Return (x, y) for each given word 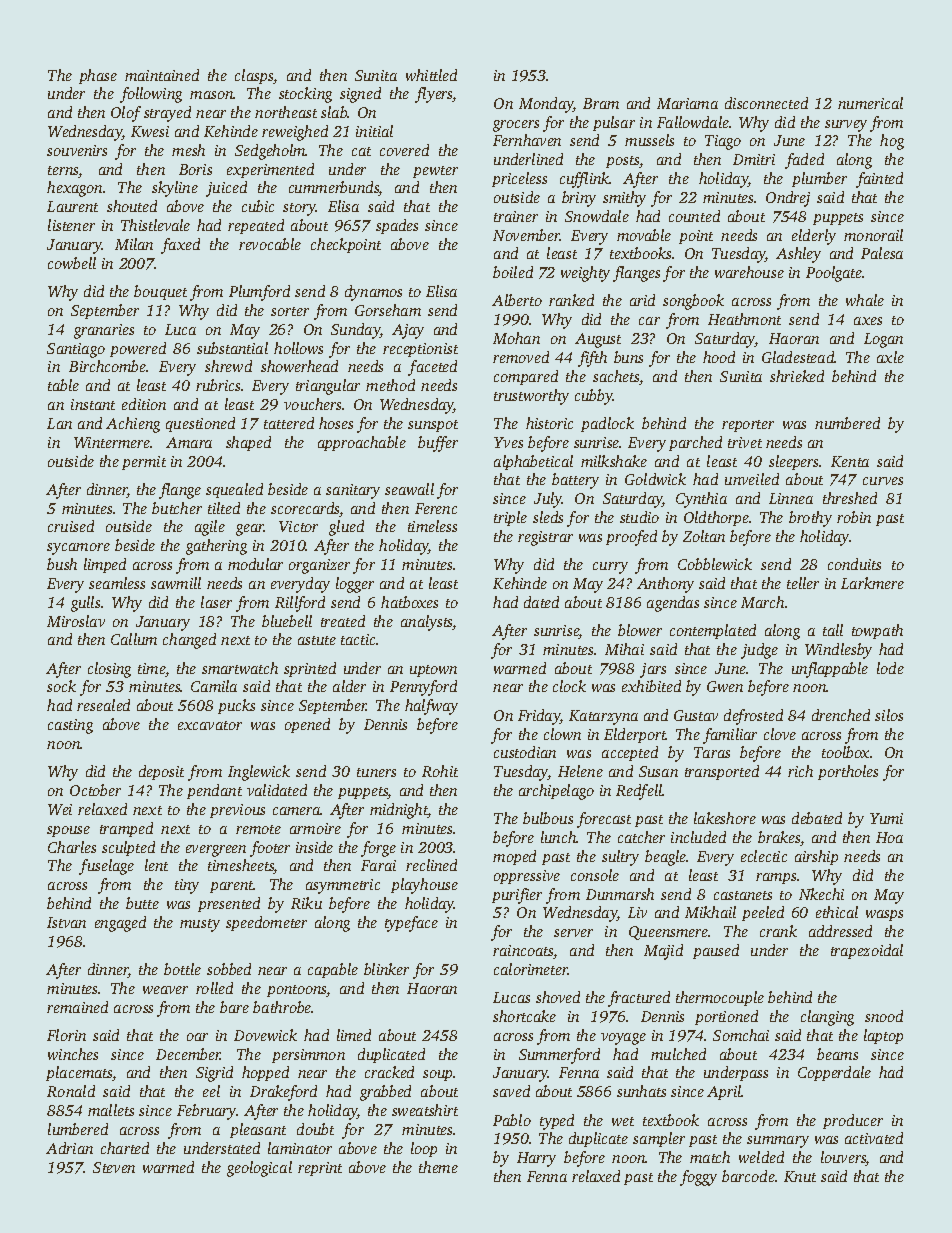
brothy (810, 519)
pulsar (614, 123)
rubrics (219, 385)
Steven (114, 1167)
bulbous (548, 818)
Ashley (798, 255)
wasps (884, 915)
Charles (72, 847)
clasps (254, 76)
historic (549, 423)
